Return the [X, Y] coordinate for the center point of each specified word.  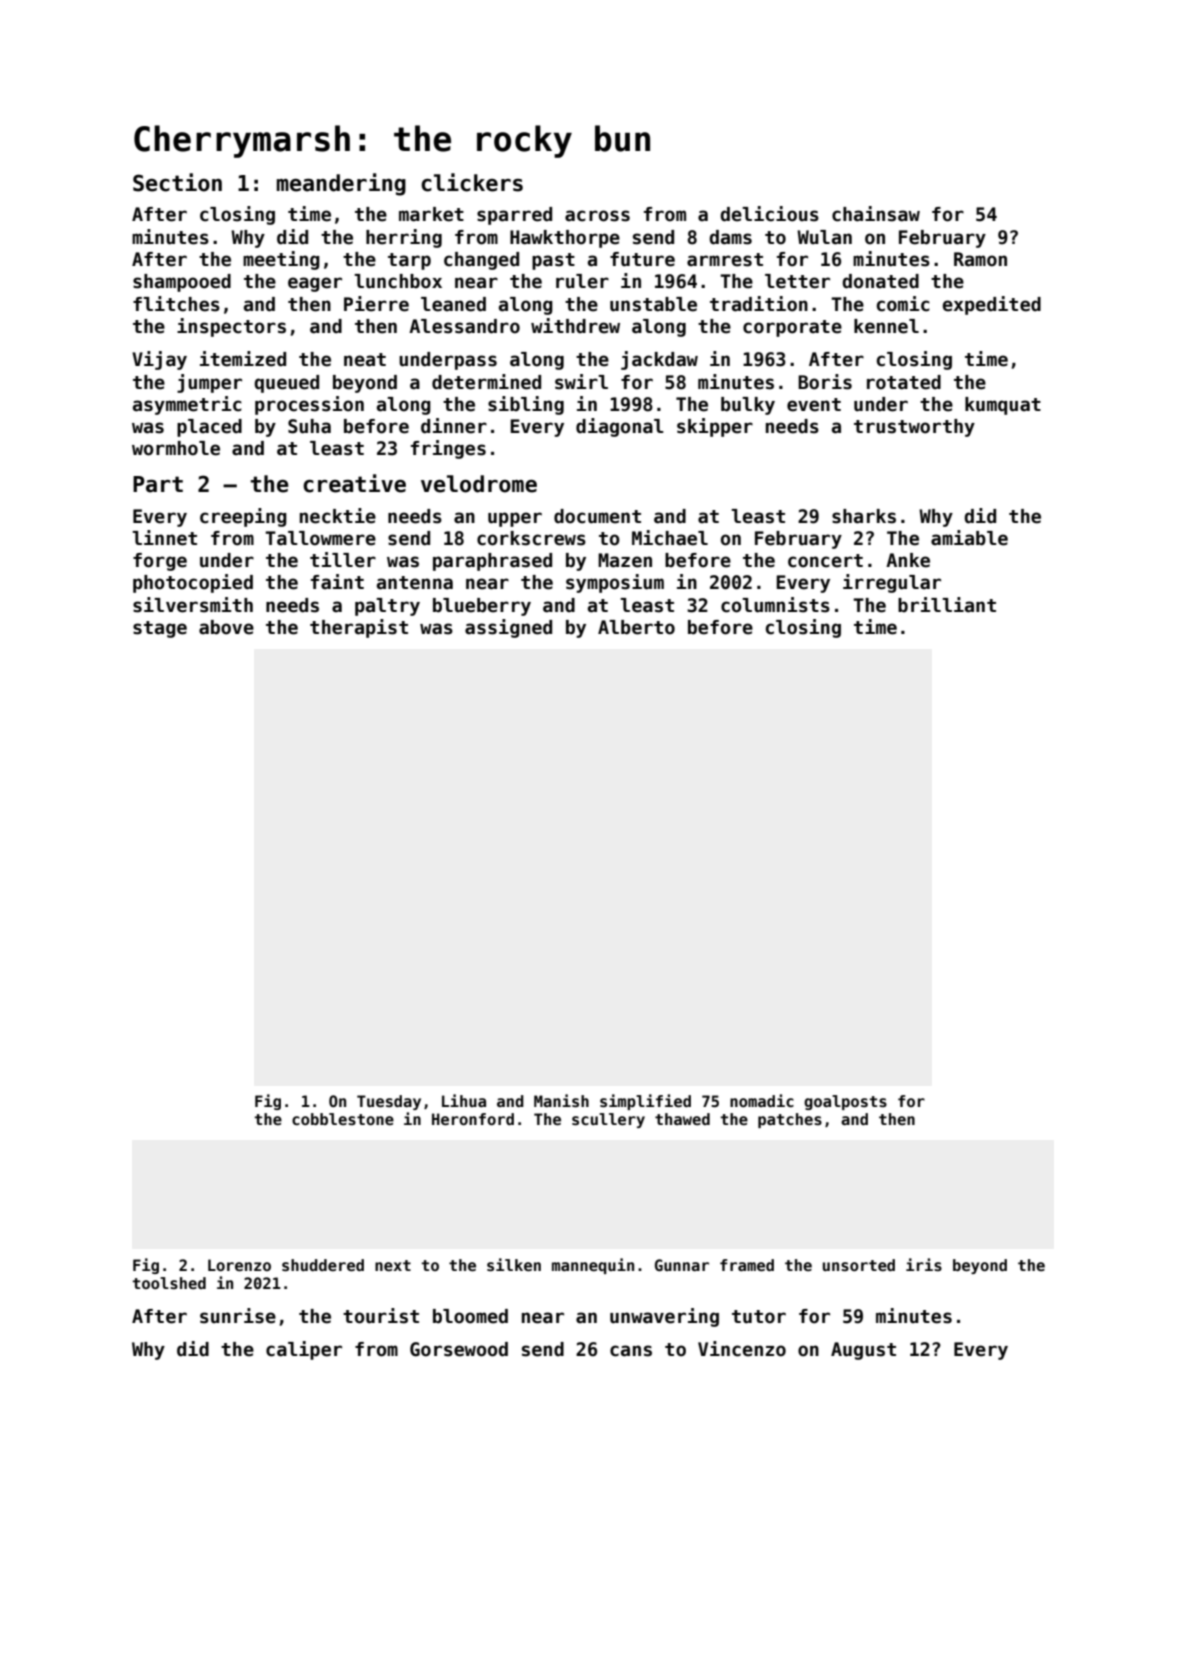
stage [160, 629]
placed [209, 428]
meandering [341, 184]
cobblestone [343, 1119]
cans [631, 1351]
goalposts [845, 1102]
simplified [645, 1102]
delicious [769, 214]
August [863, 1351]
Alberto [636, 627]
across [597, 216]
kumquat [1003, 406]
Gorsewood [459, 1349]
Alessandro [464, 326]
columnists [775, 605]
